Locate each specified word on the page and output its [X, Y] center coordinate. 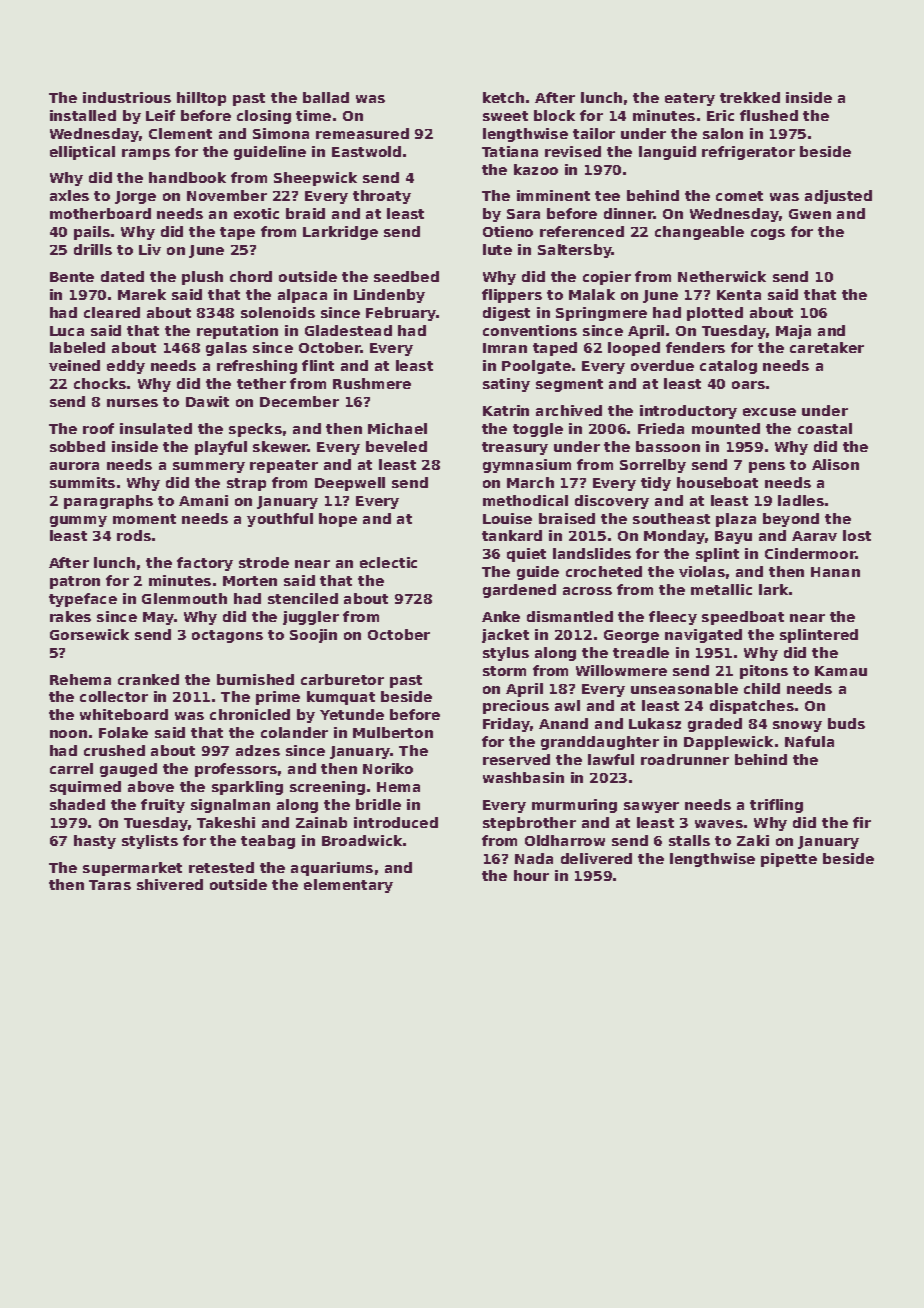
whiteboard [124, 714]
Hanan [835, 572]
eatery [690, 99]
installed [83, 115]
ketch [503, 97]
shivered [170, 884]
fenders [695, 347]
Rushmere [372, 383]
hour [531, 875]
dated [122, 276]
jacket [505, 636]
